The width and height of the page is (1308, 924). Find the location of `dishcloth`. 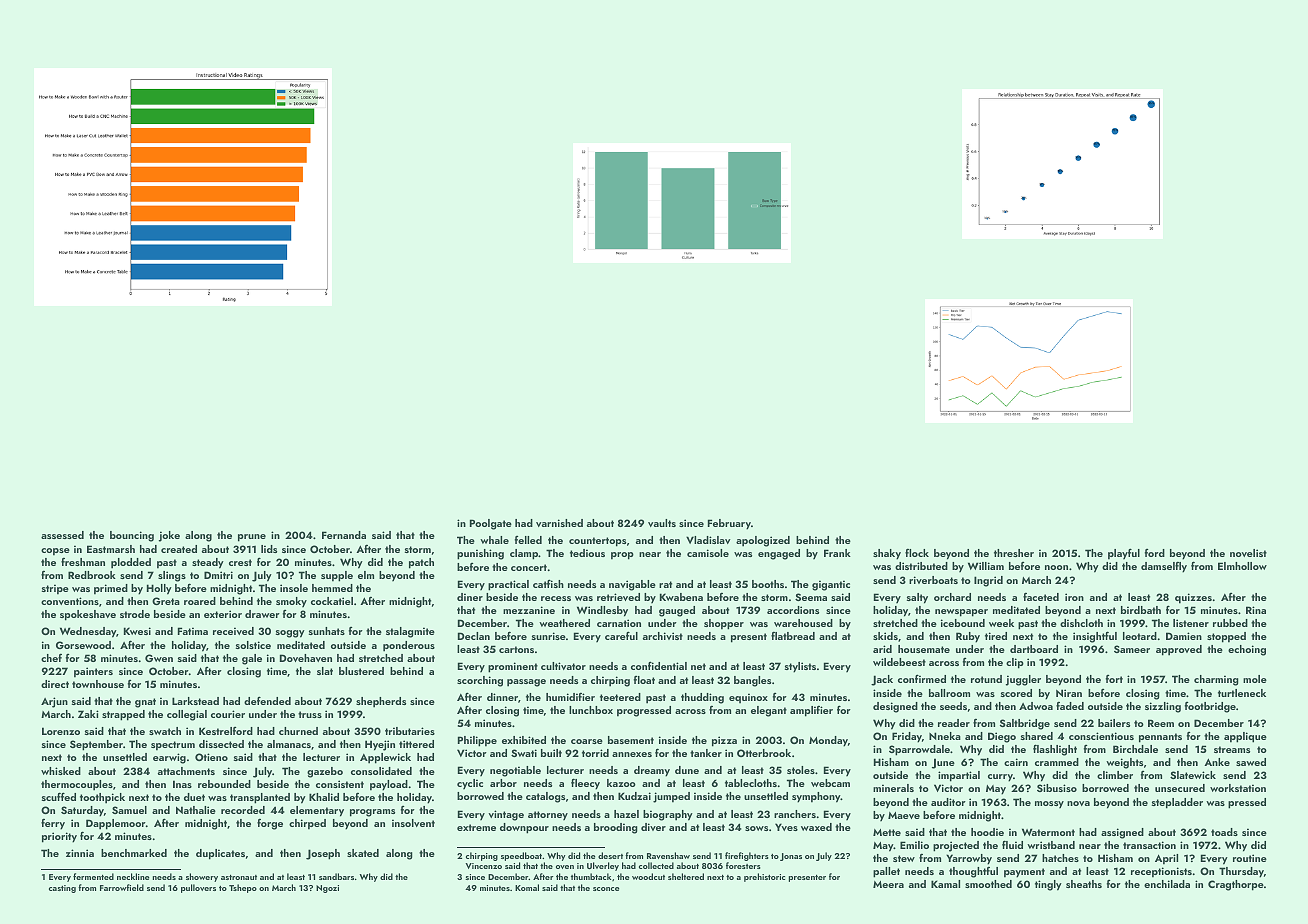

dishcloth is located at coordinates (1081, 623).
